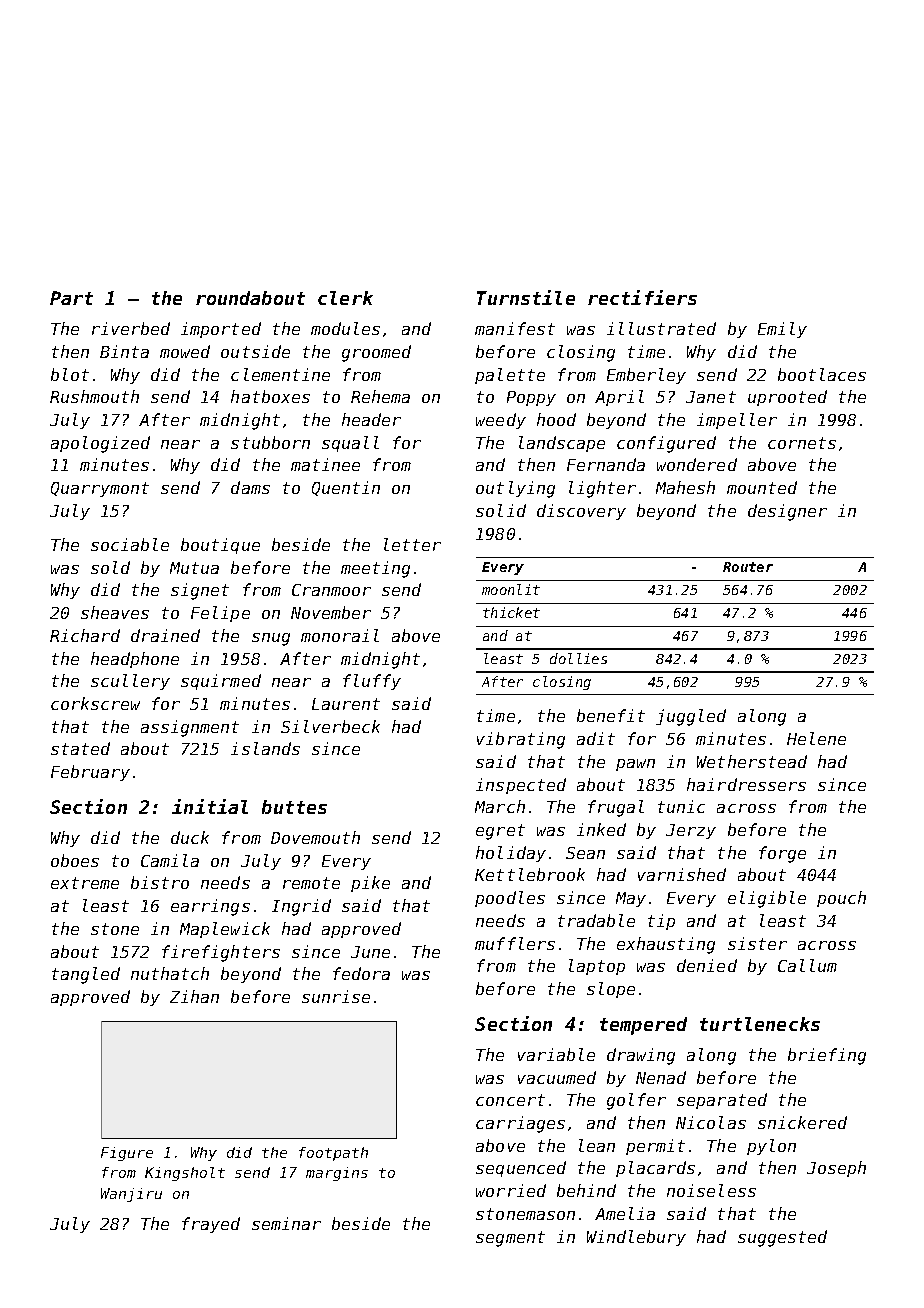 This screenshot has width=924, height=1308. Describe the element at coordinates (131, 1195) in the screenshot. I see `Wanjiru` at that location.
